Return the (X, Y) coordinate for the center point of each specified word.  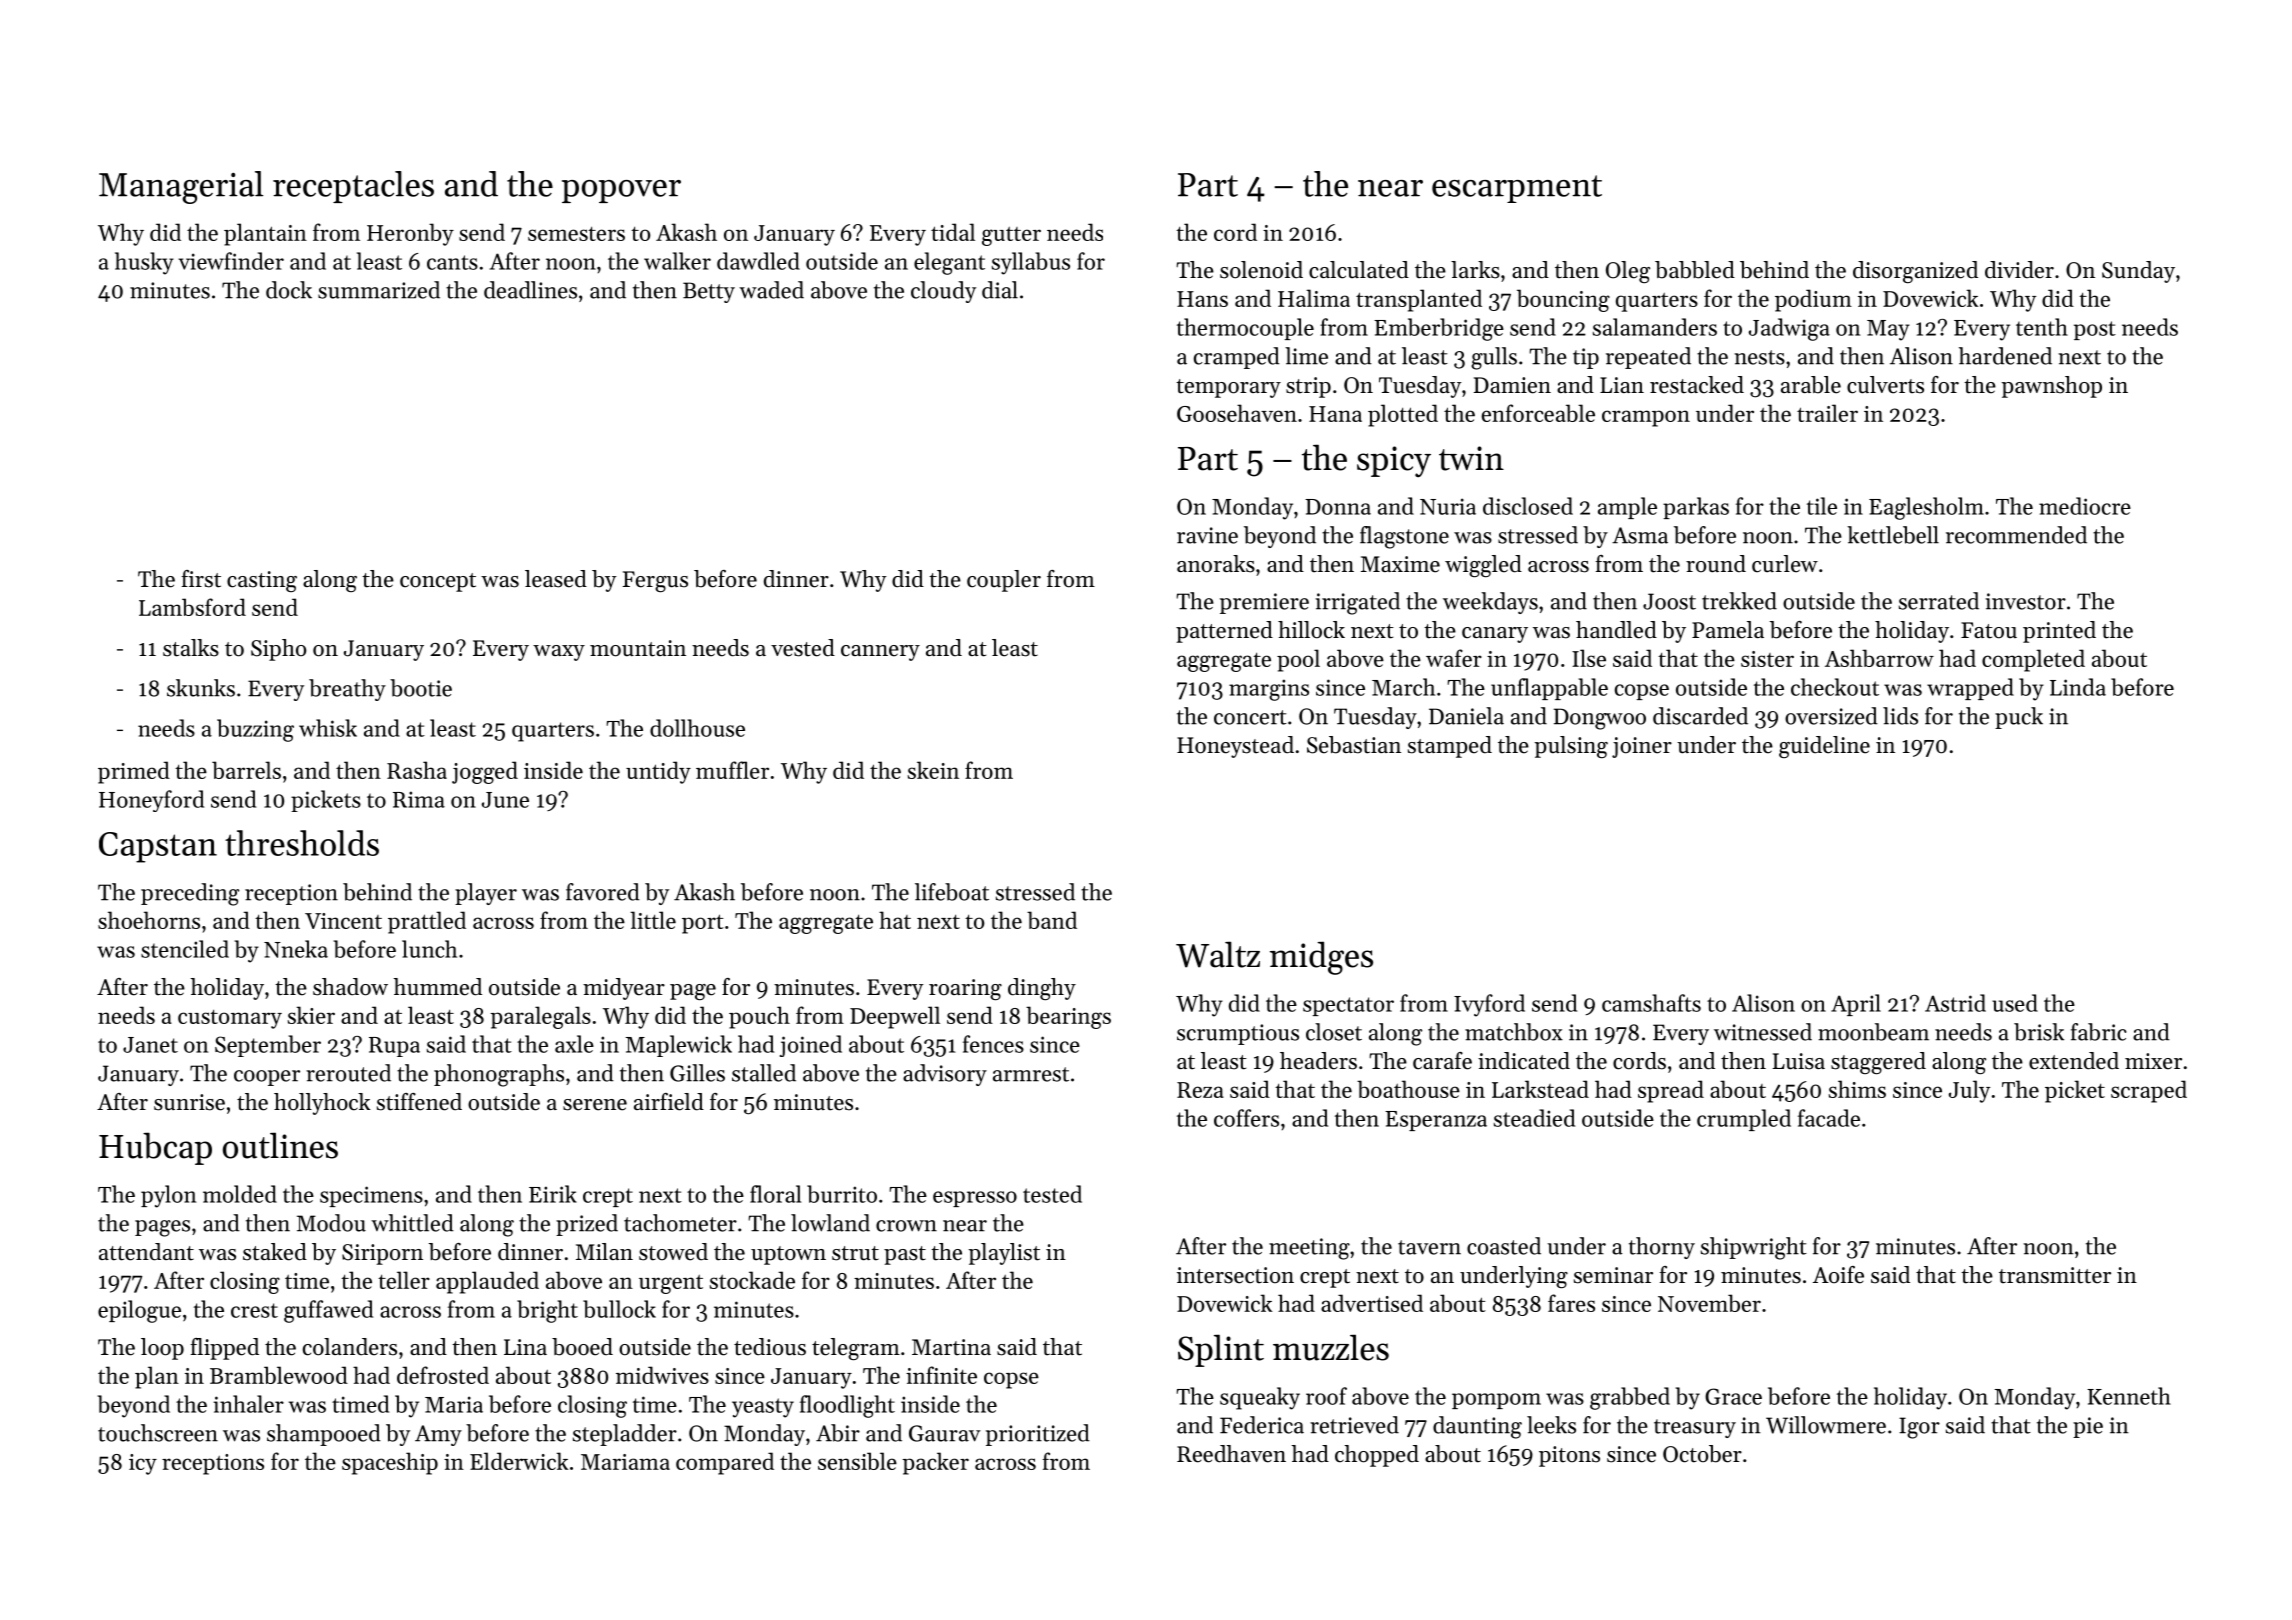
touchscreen (158, 1433)
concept (438, 582)
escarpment (1517, 189)
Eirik (553, 1194)
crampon (1646, 418)
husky (144, 263)
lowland (830, 1223)
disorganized (1915, 272)
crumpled (1744, 1120)
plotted (1403, 415)
